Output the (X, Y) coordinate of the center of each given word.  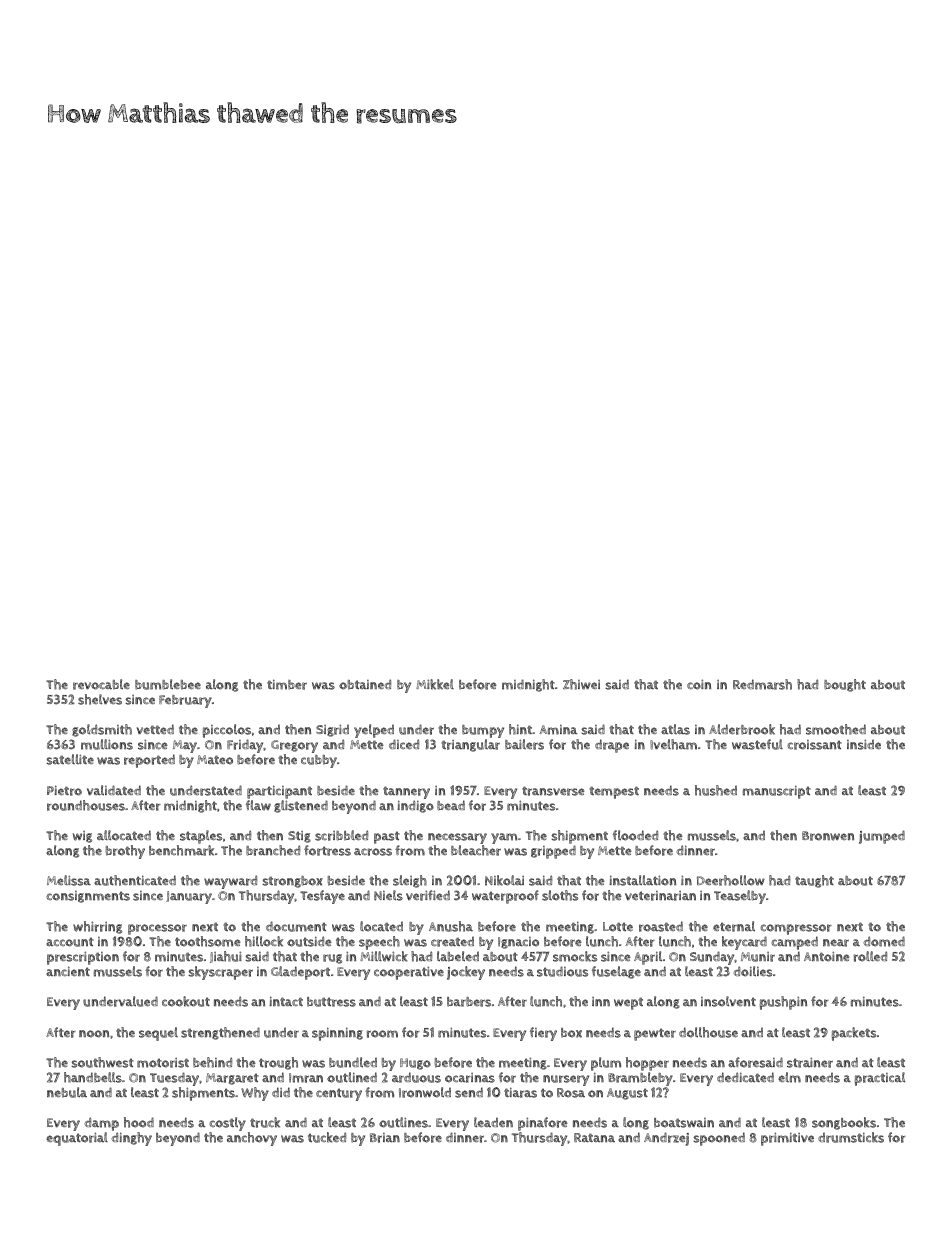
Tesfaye (322, 897)
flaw (258, 805)
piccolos (227, 731)
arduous (416, 1077)
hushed (716, 790)
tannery (406, 792)
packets (854, 1034)
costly (227, 1124)
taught (814, 881)
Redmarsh (762, 684)
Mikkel (435, 684)
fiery (543, 1034)
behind (212, 1062)
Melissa (69, 880)
